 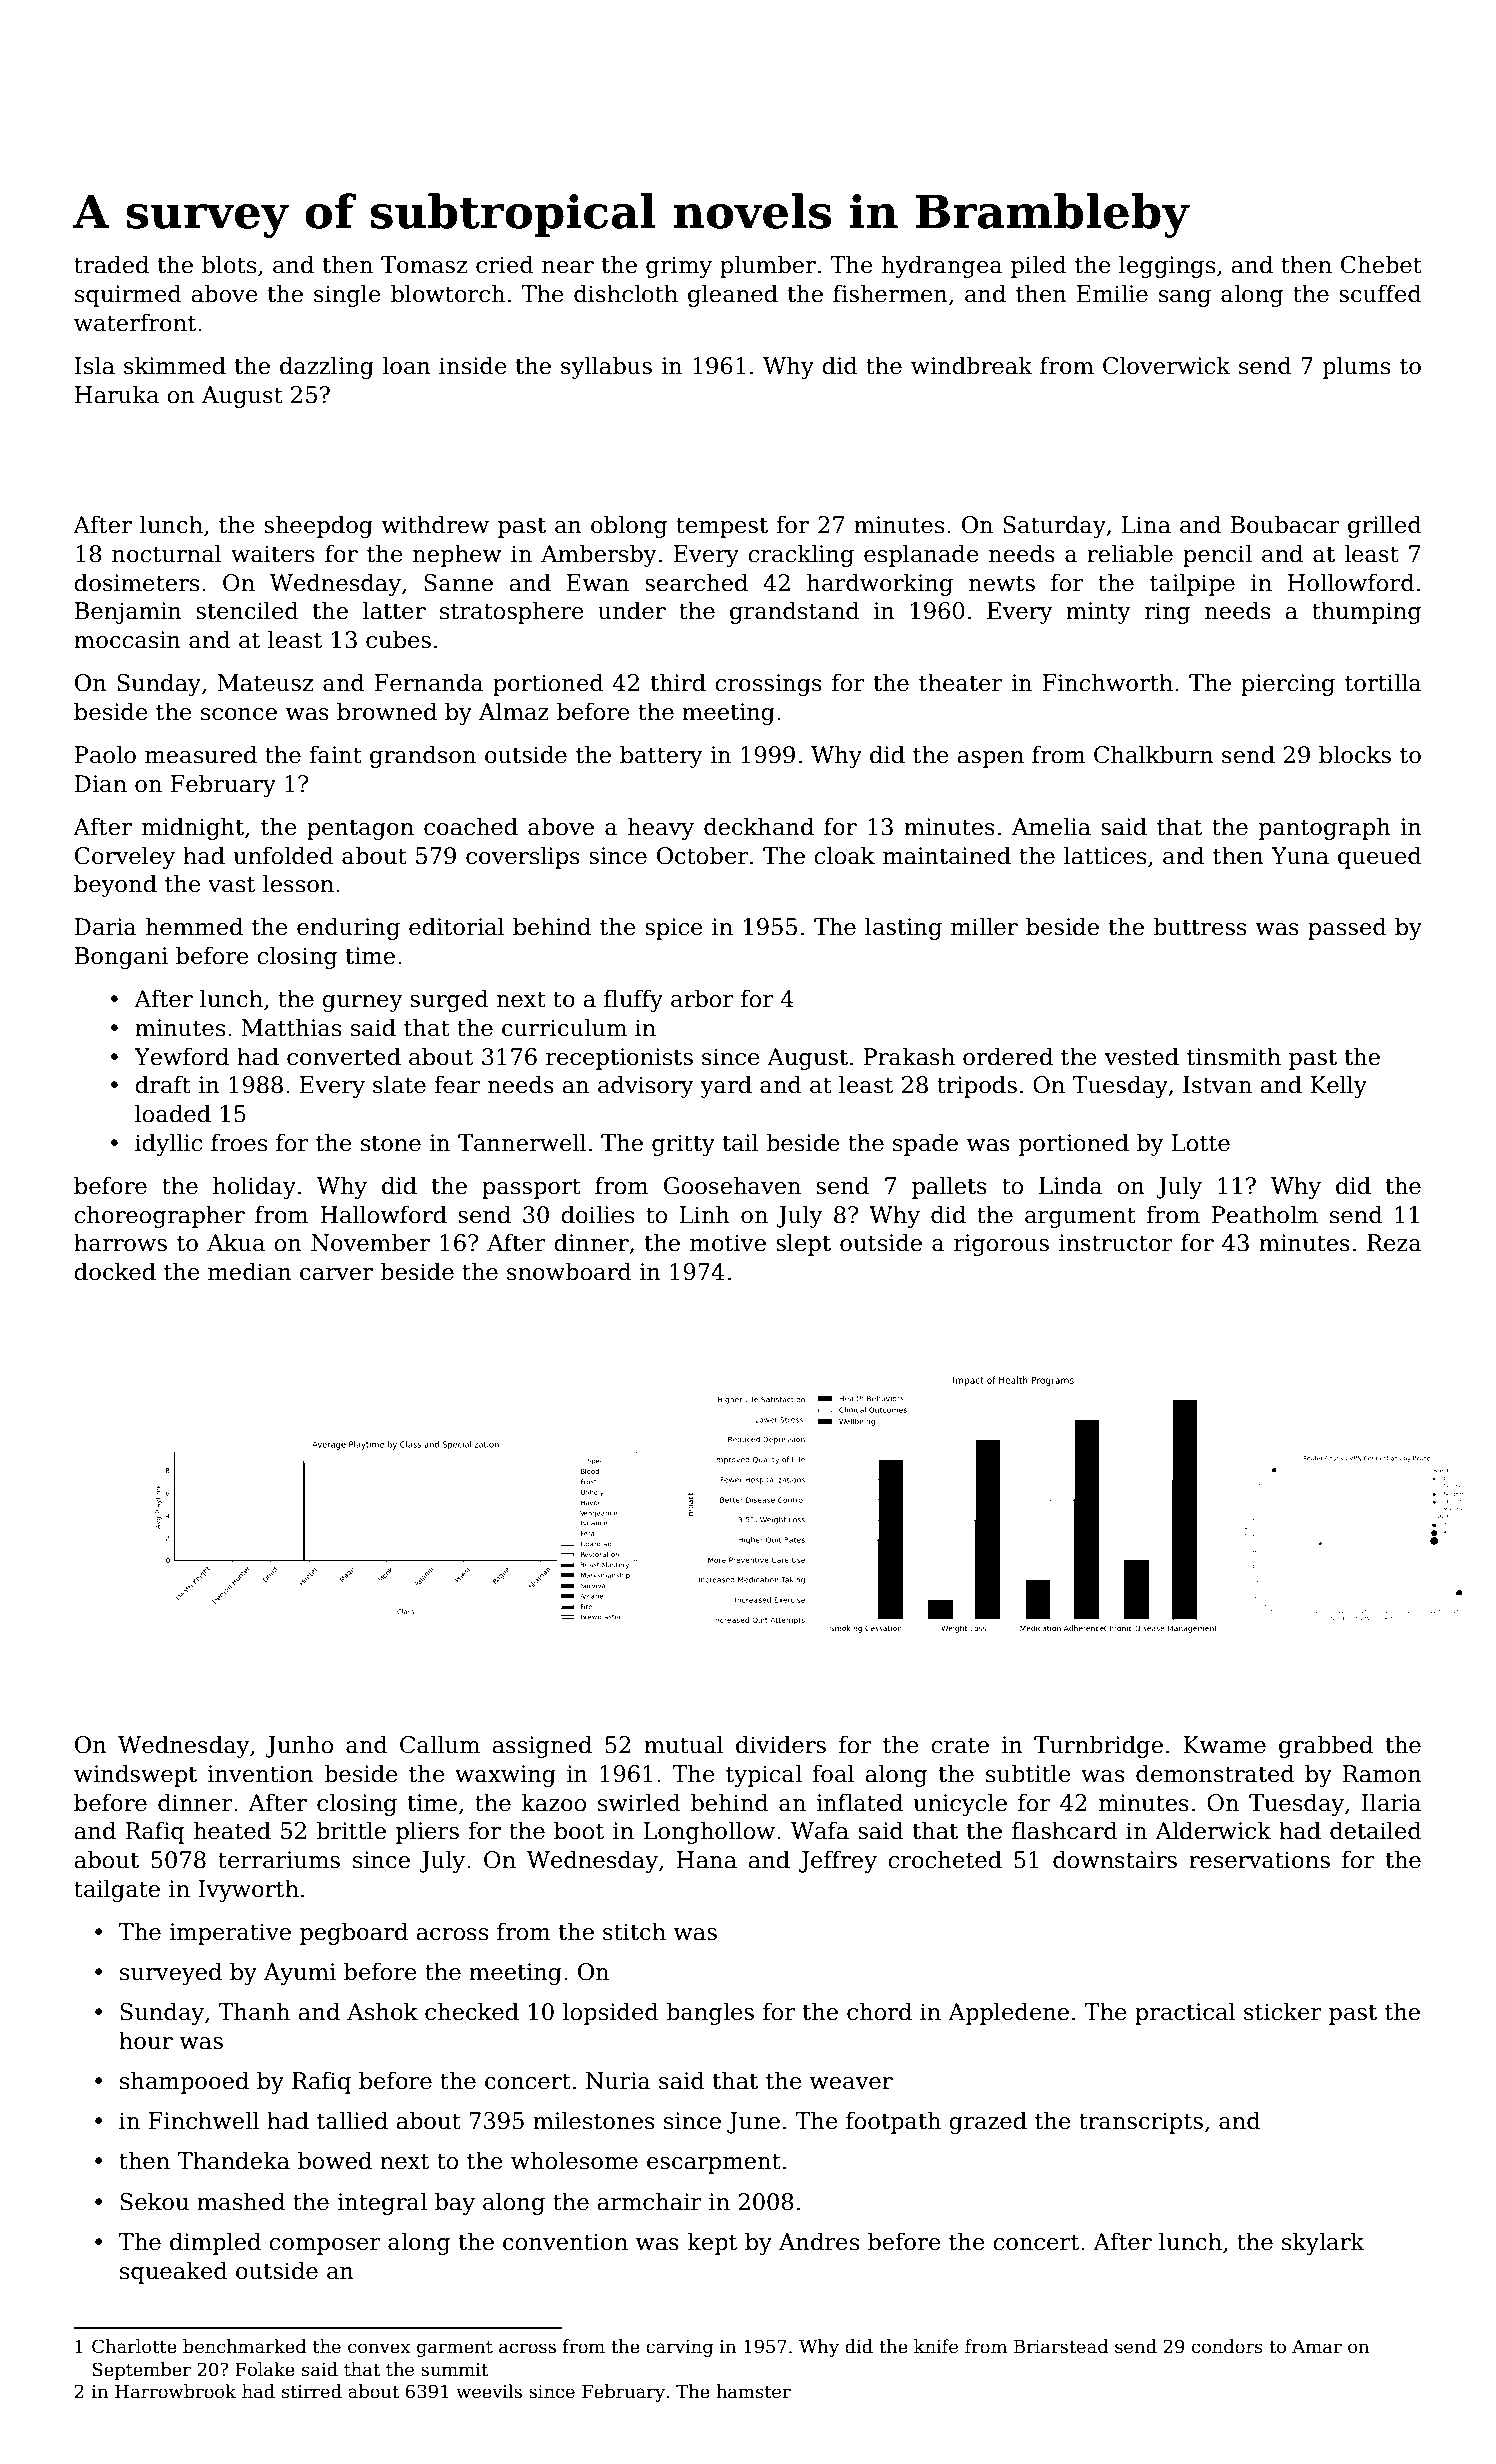 I want to click on grabbed, so click(x=1326, y=1746).
